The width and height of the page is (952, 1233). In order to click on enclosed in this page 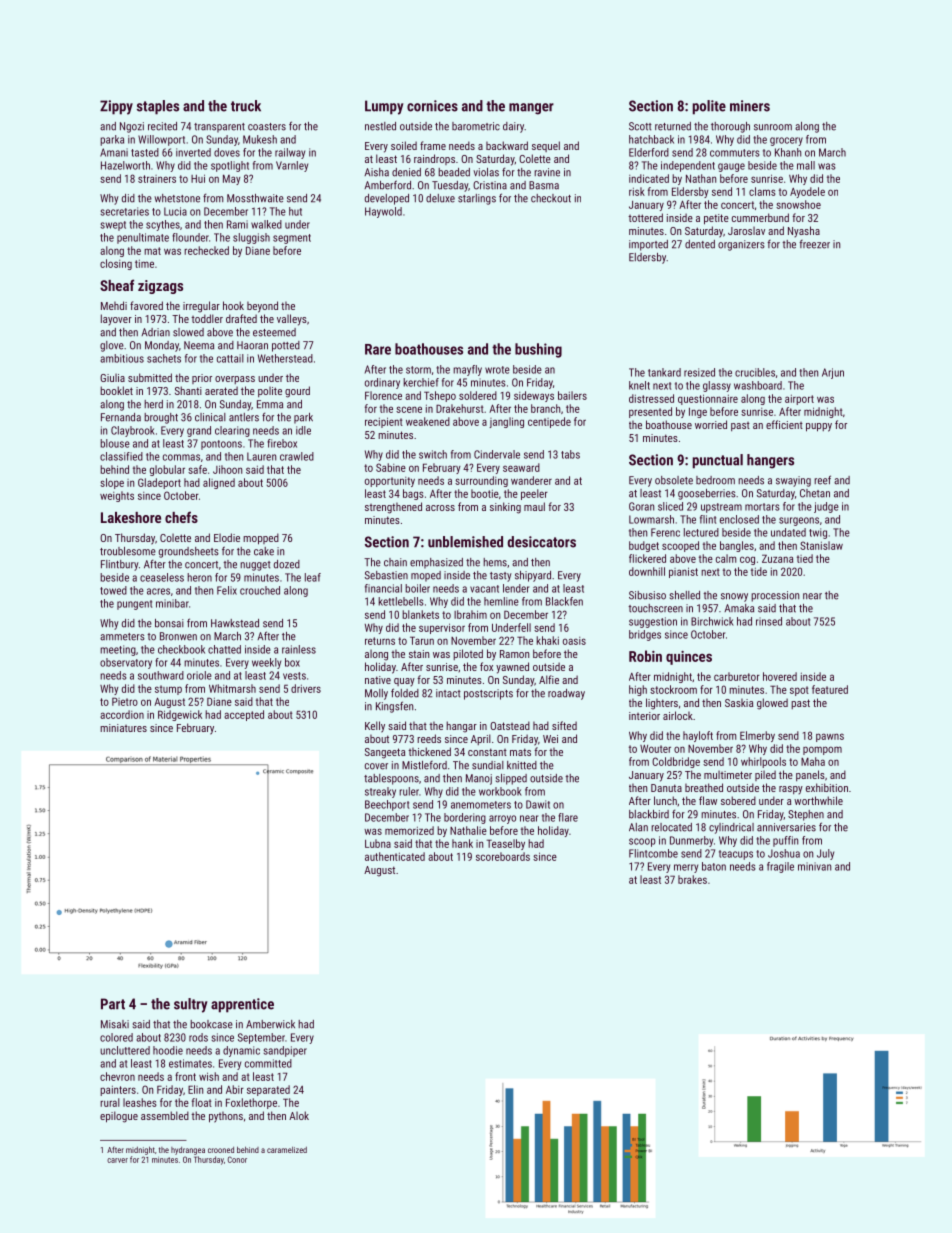, I will do `click(739, 519)`.
